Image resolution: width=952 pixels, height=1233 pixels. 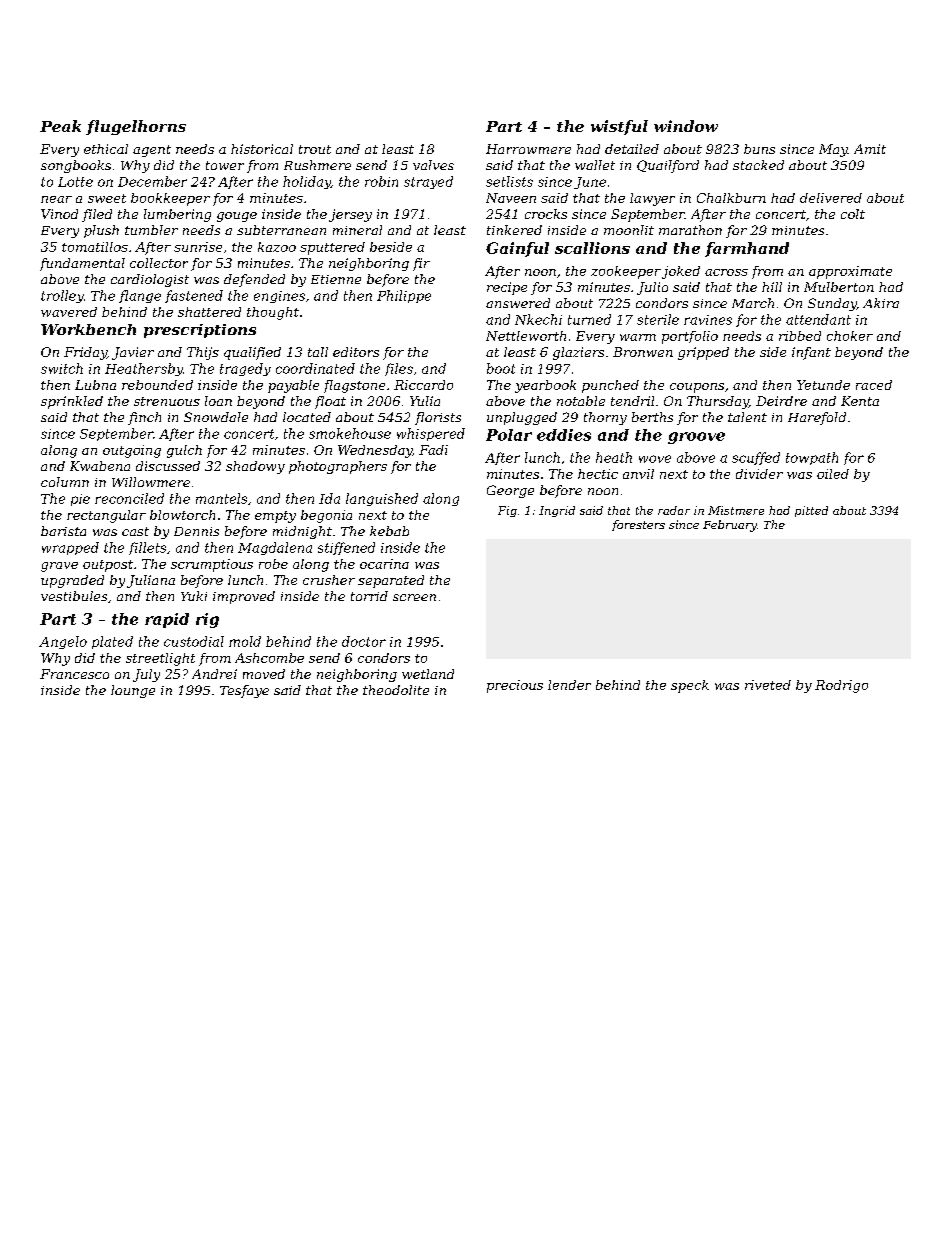 I want to click on window, so click(x=686, y=126).
